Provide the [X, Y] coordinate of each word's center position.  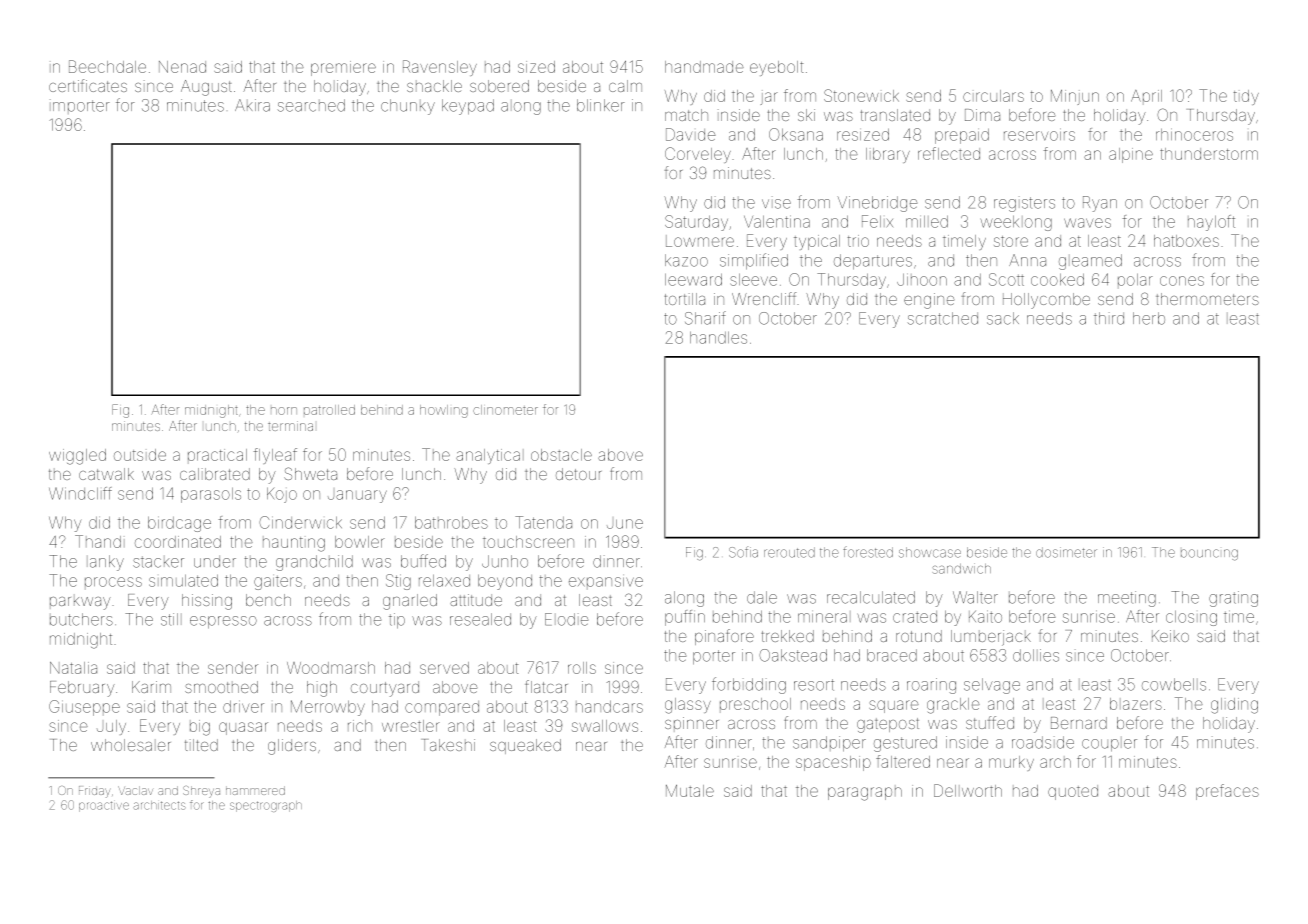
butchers [81, 619]
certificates [88, 85]
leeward [693, 280]
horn [284, 411]
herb [1149, 318]
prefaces [1227, 792]
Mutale [690, 791]
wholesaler [131, 745]
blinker [601, 105]
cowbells [1174, 684]
